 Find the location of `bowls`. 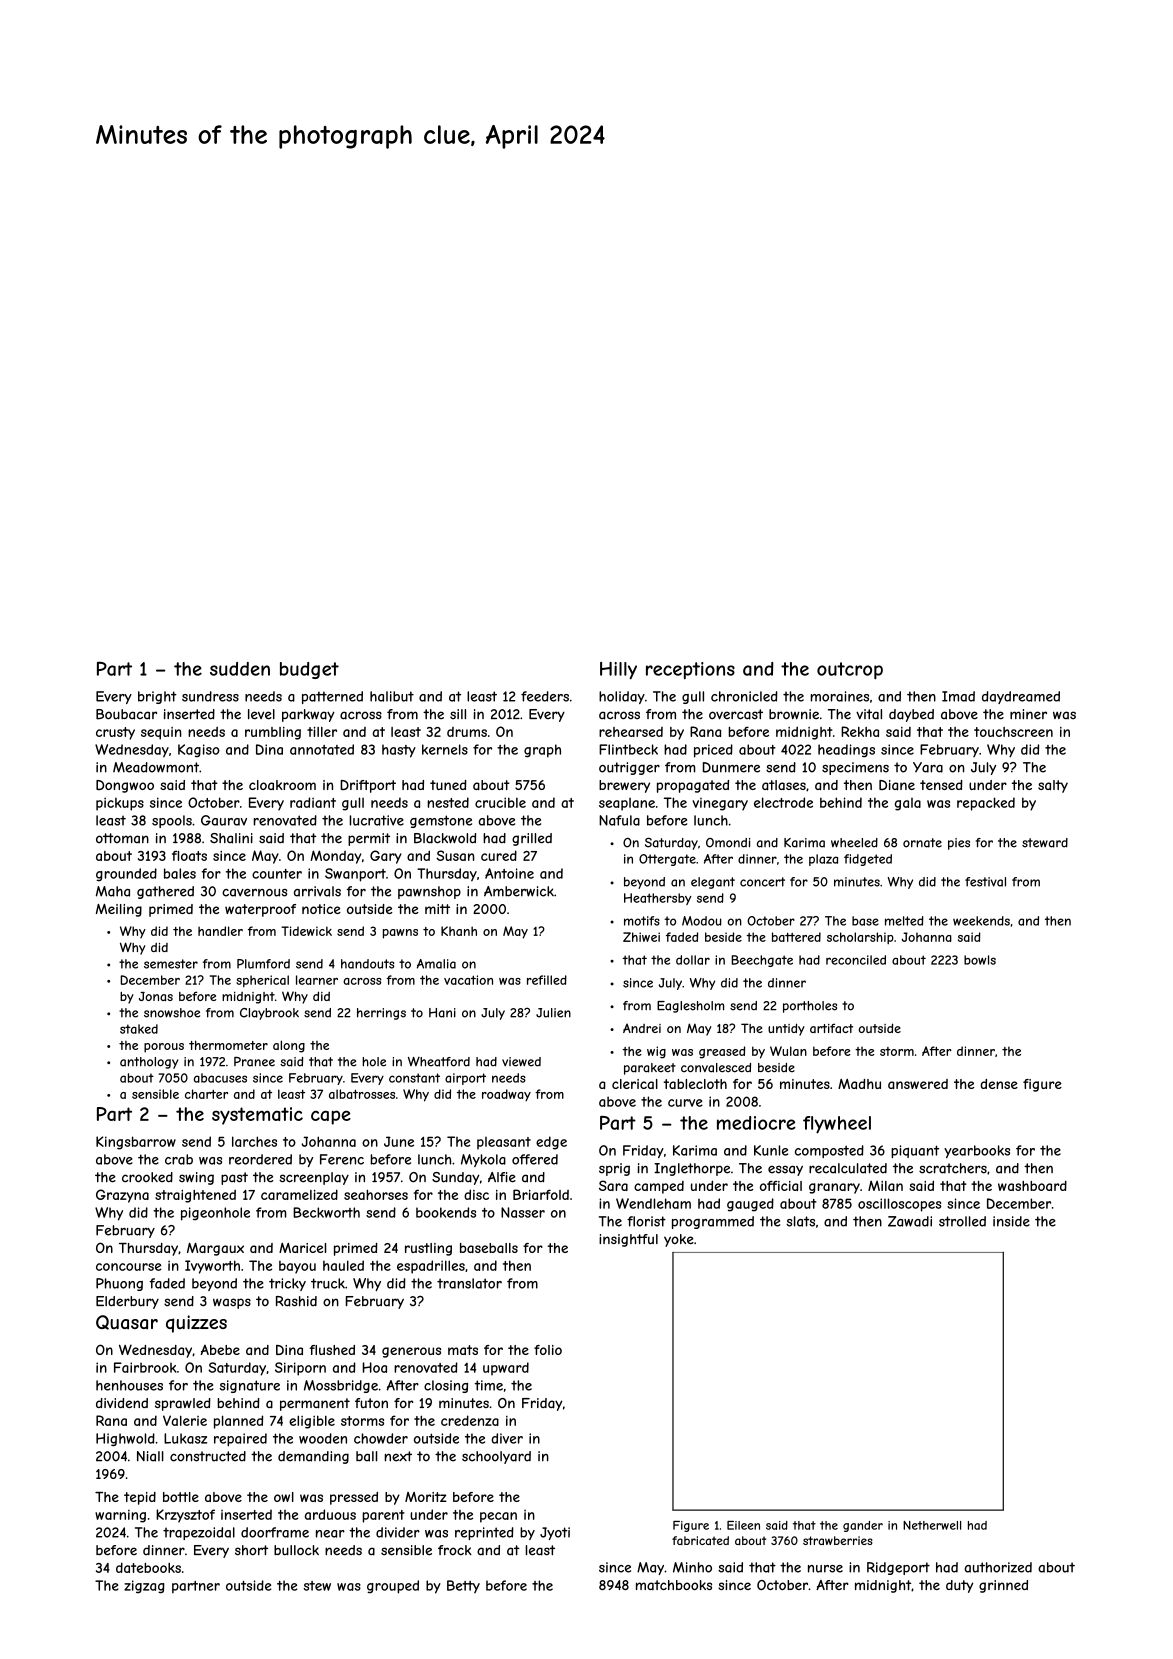

bowls is located at coordinates (980, 960).
